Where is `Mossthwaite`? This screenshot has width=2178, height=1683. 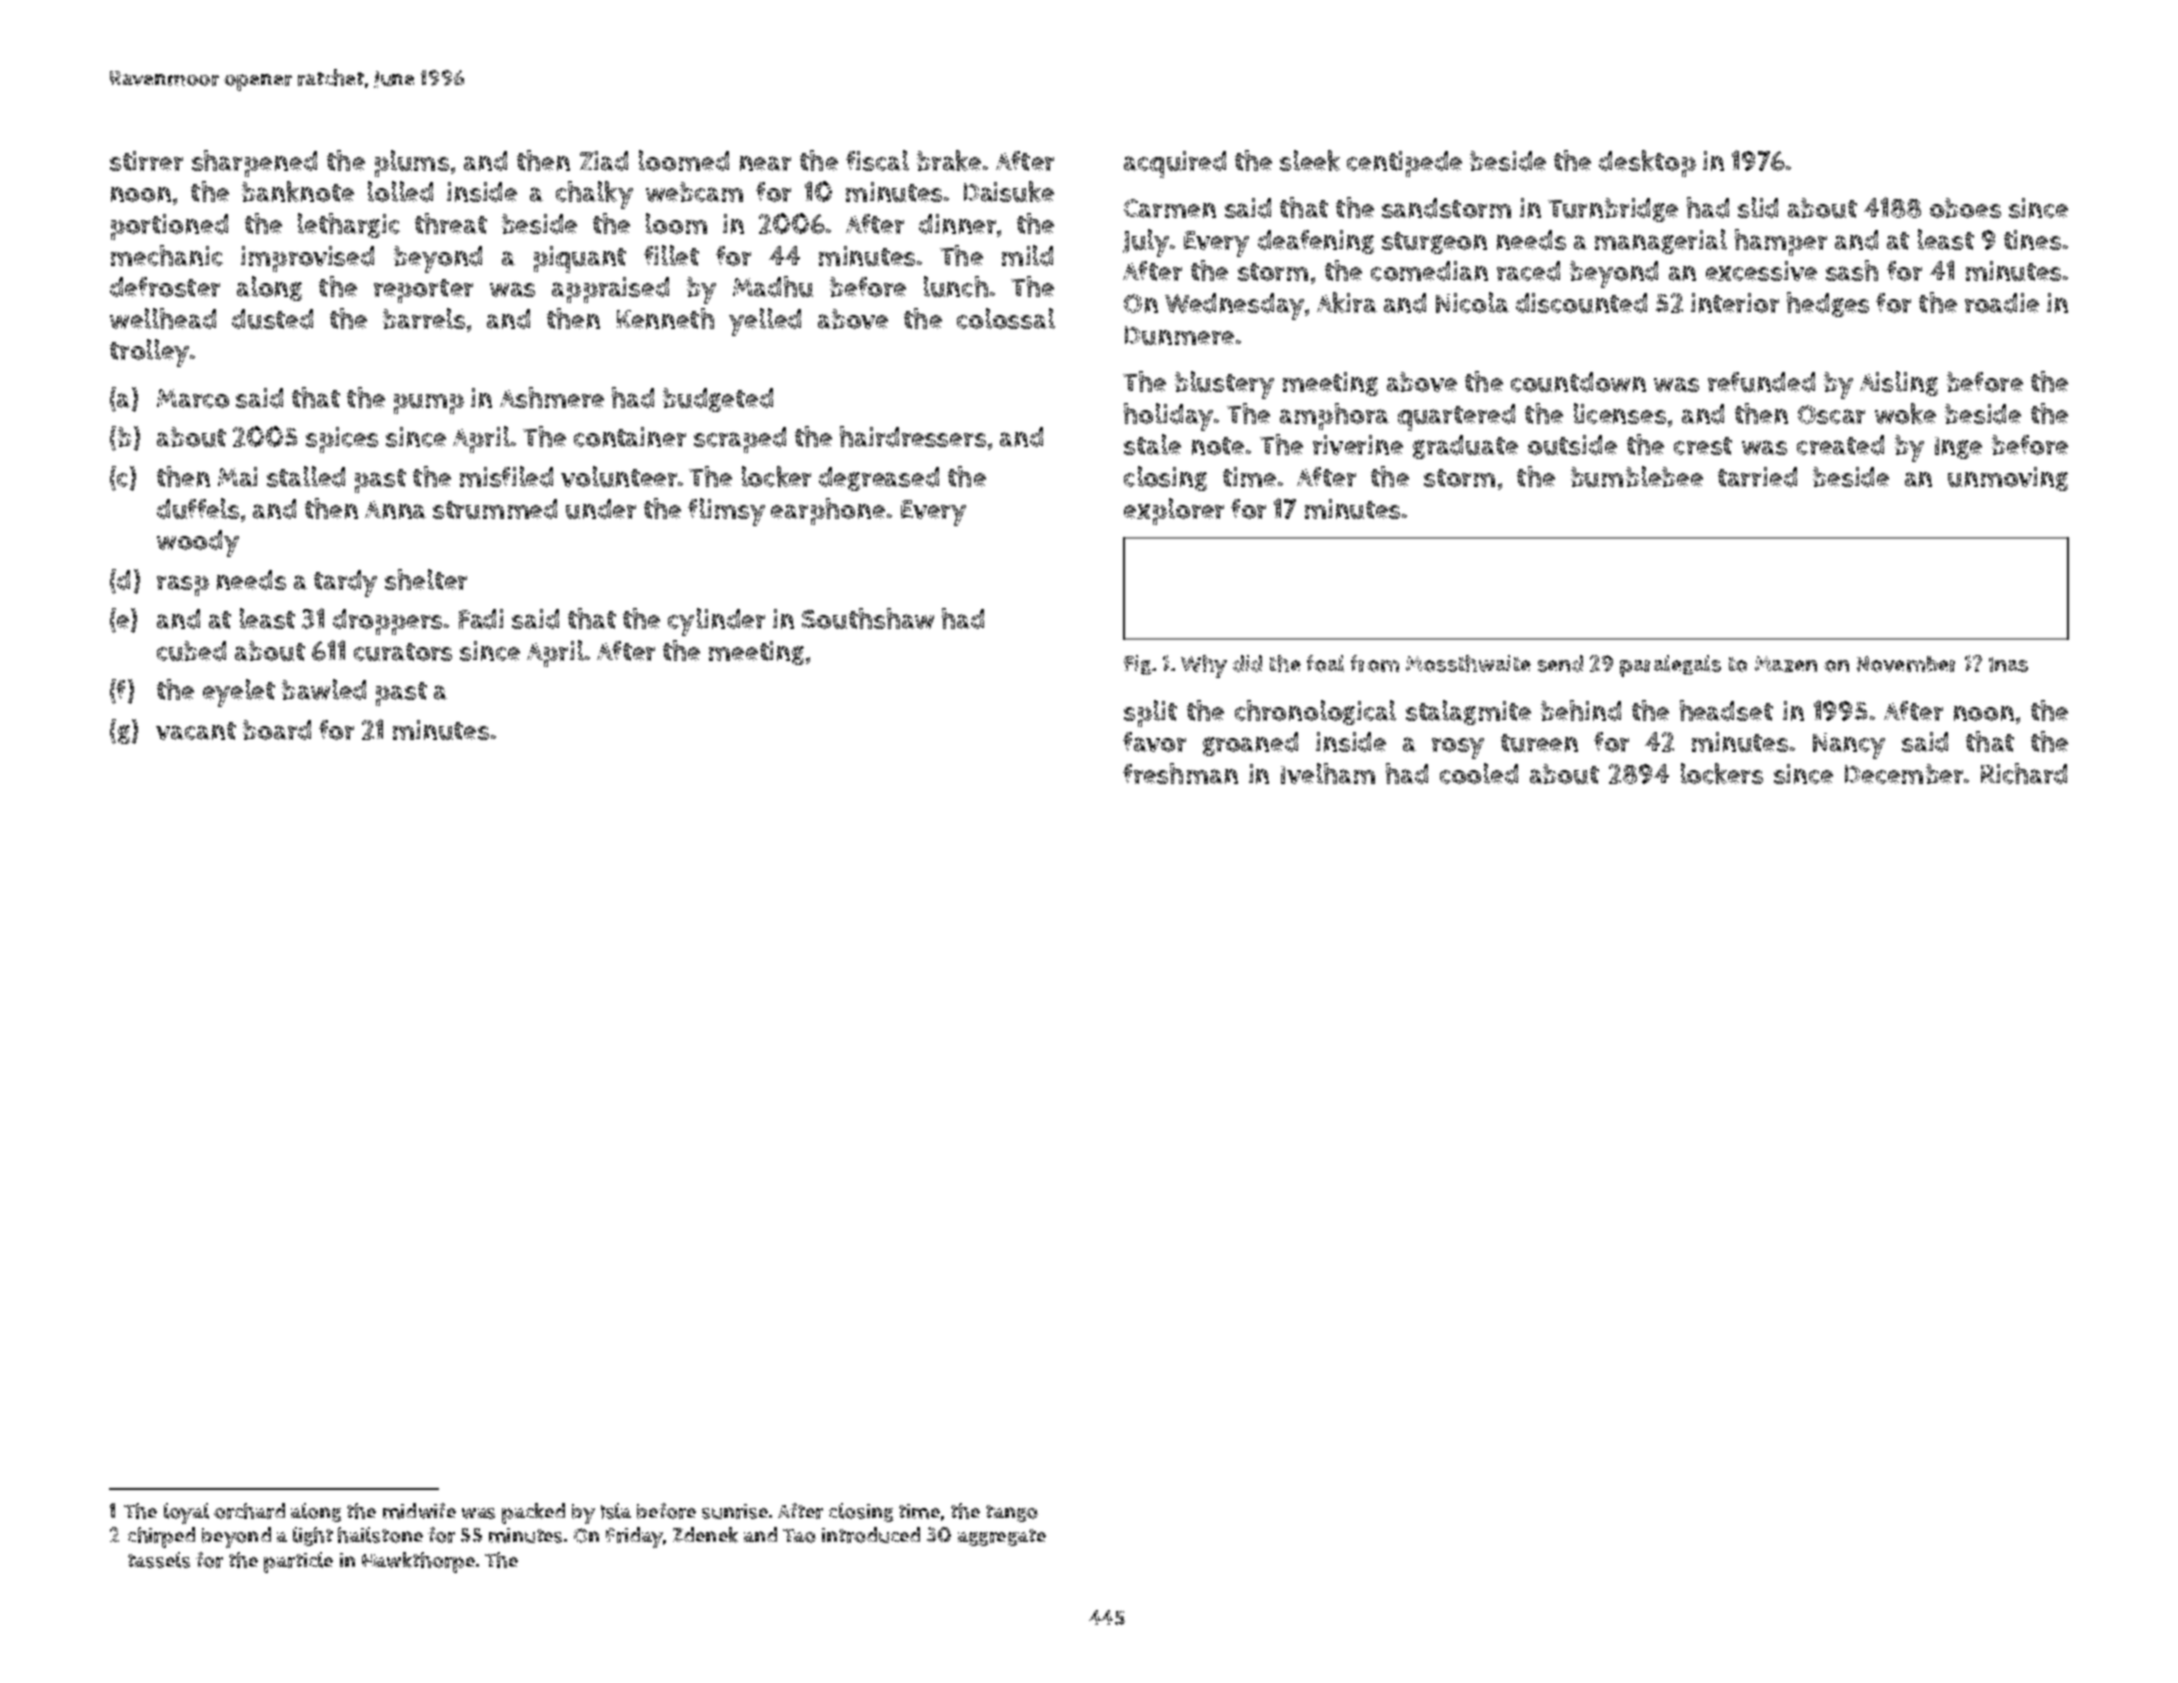 Mossthwaite is located at coordinates (1468, 663).
